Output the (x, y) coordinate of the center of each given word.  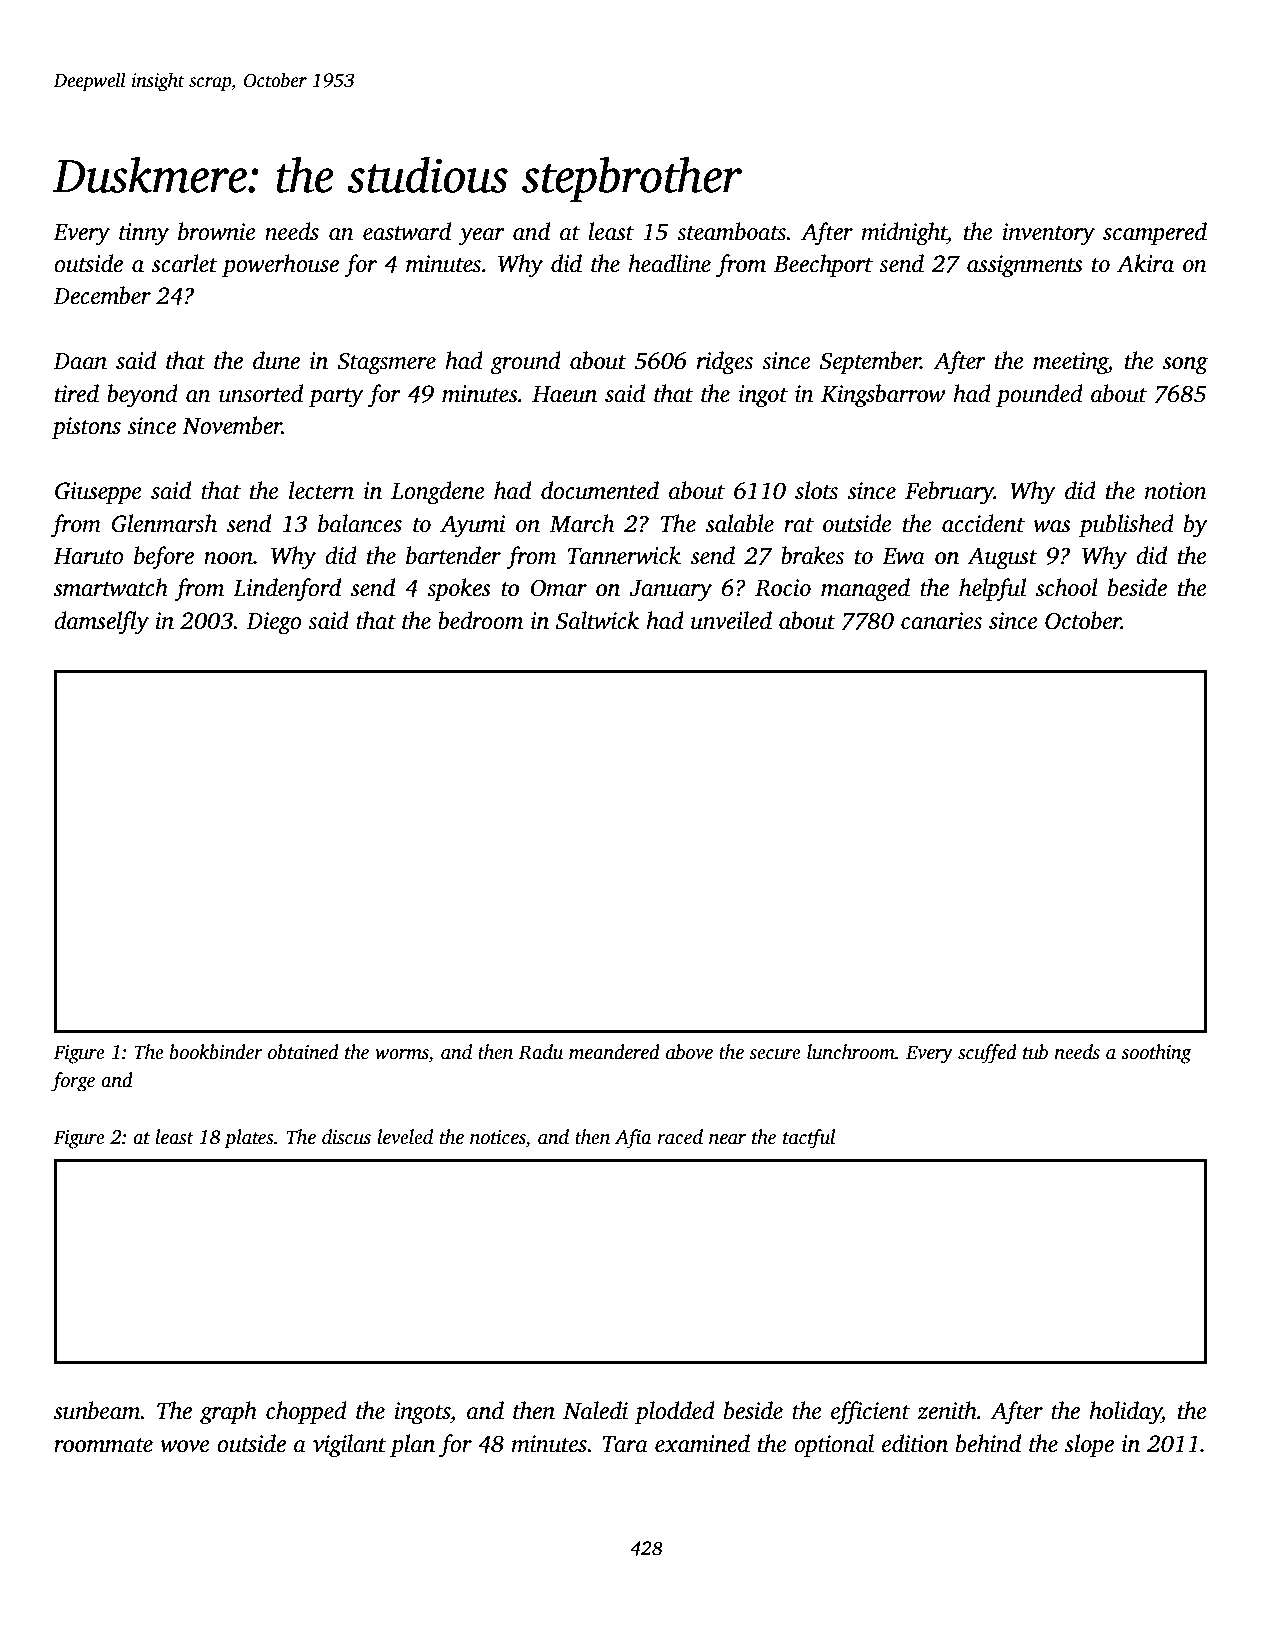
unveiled (731, 620)
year (481, 237)
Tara (625, 1444)
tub (1035, 1052)
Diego (274, 623)
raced (680, 1137)
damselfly (101, 623)
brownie (217, 231)
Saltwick (597, 620)
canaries (941, 621)
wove (185, 1446)
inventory (1048, 234)
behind (988, 1443)
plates (249, 1139)
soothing (1156, 1054)
